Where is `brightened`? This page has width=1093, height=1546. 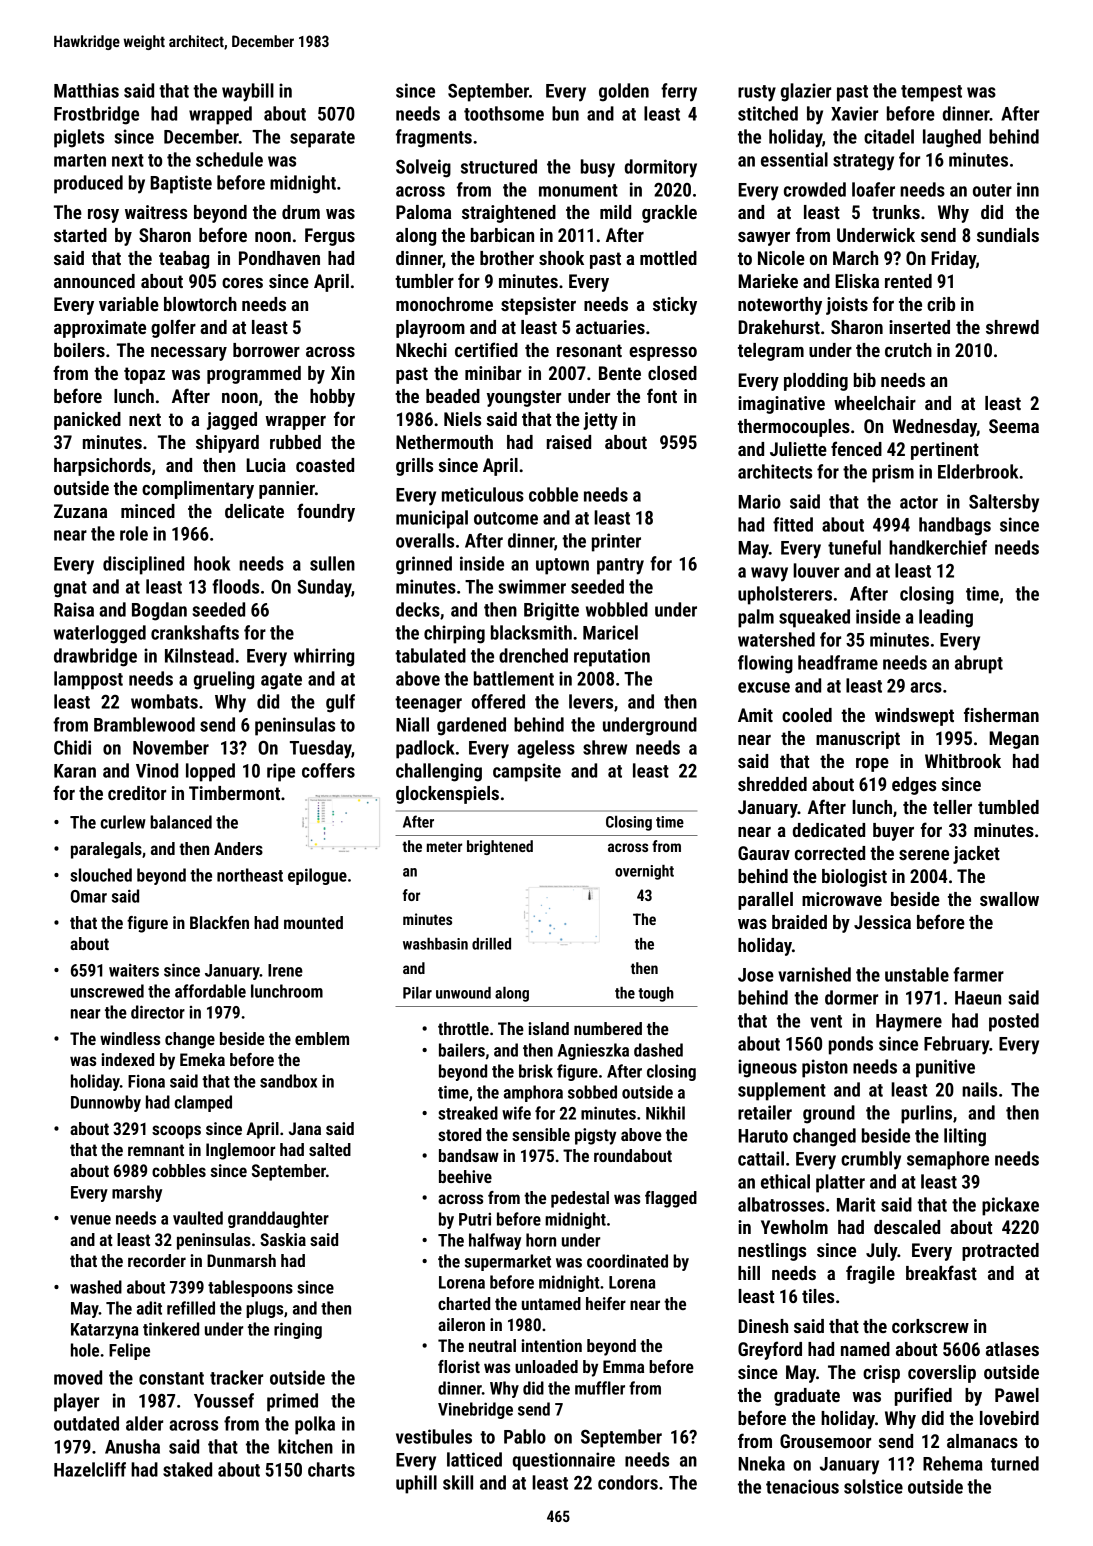
brightened is located at coordinates (500, 847).
